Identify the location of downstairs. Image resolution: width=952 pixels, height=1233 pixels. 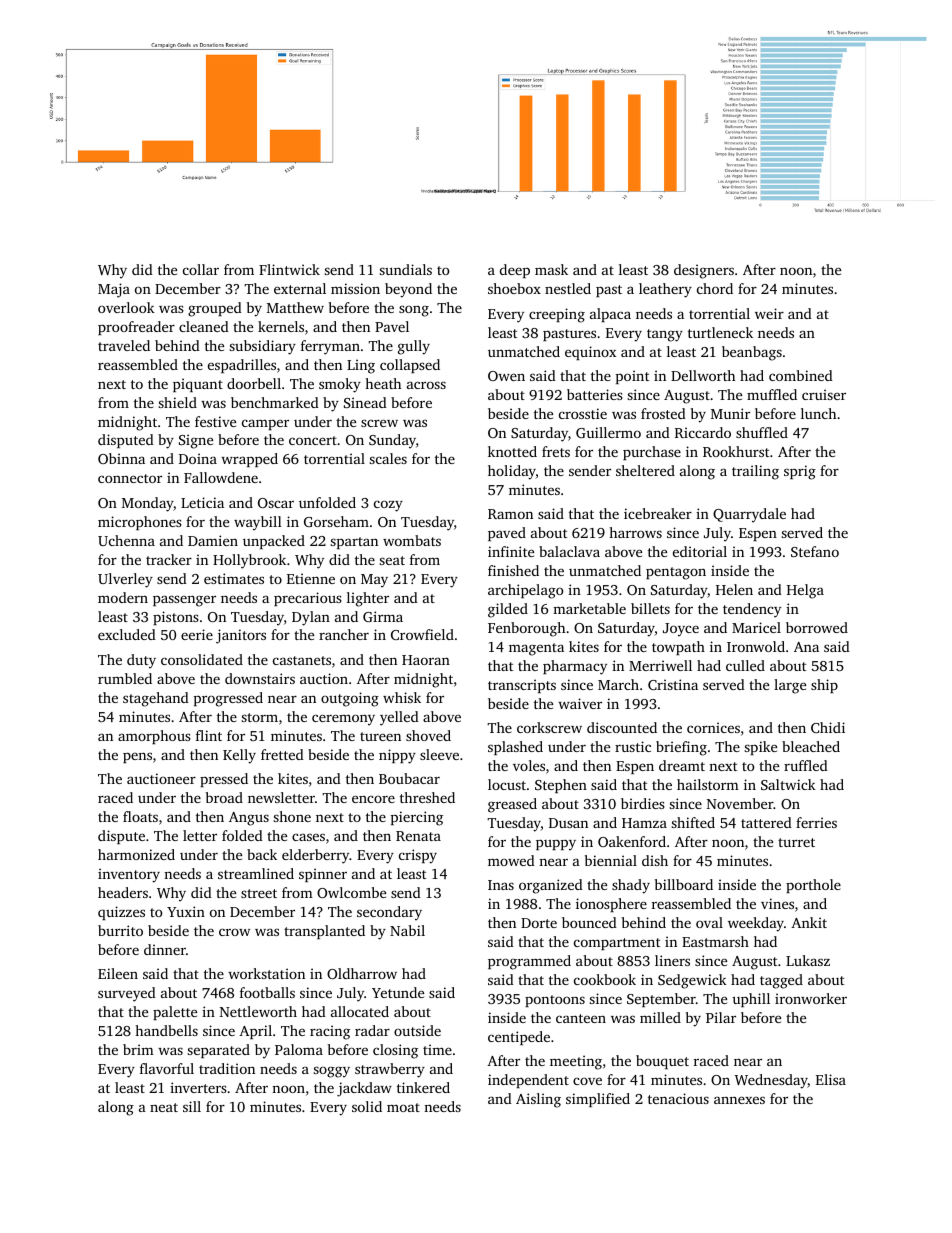
(260, 678).
